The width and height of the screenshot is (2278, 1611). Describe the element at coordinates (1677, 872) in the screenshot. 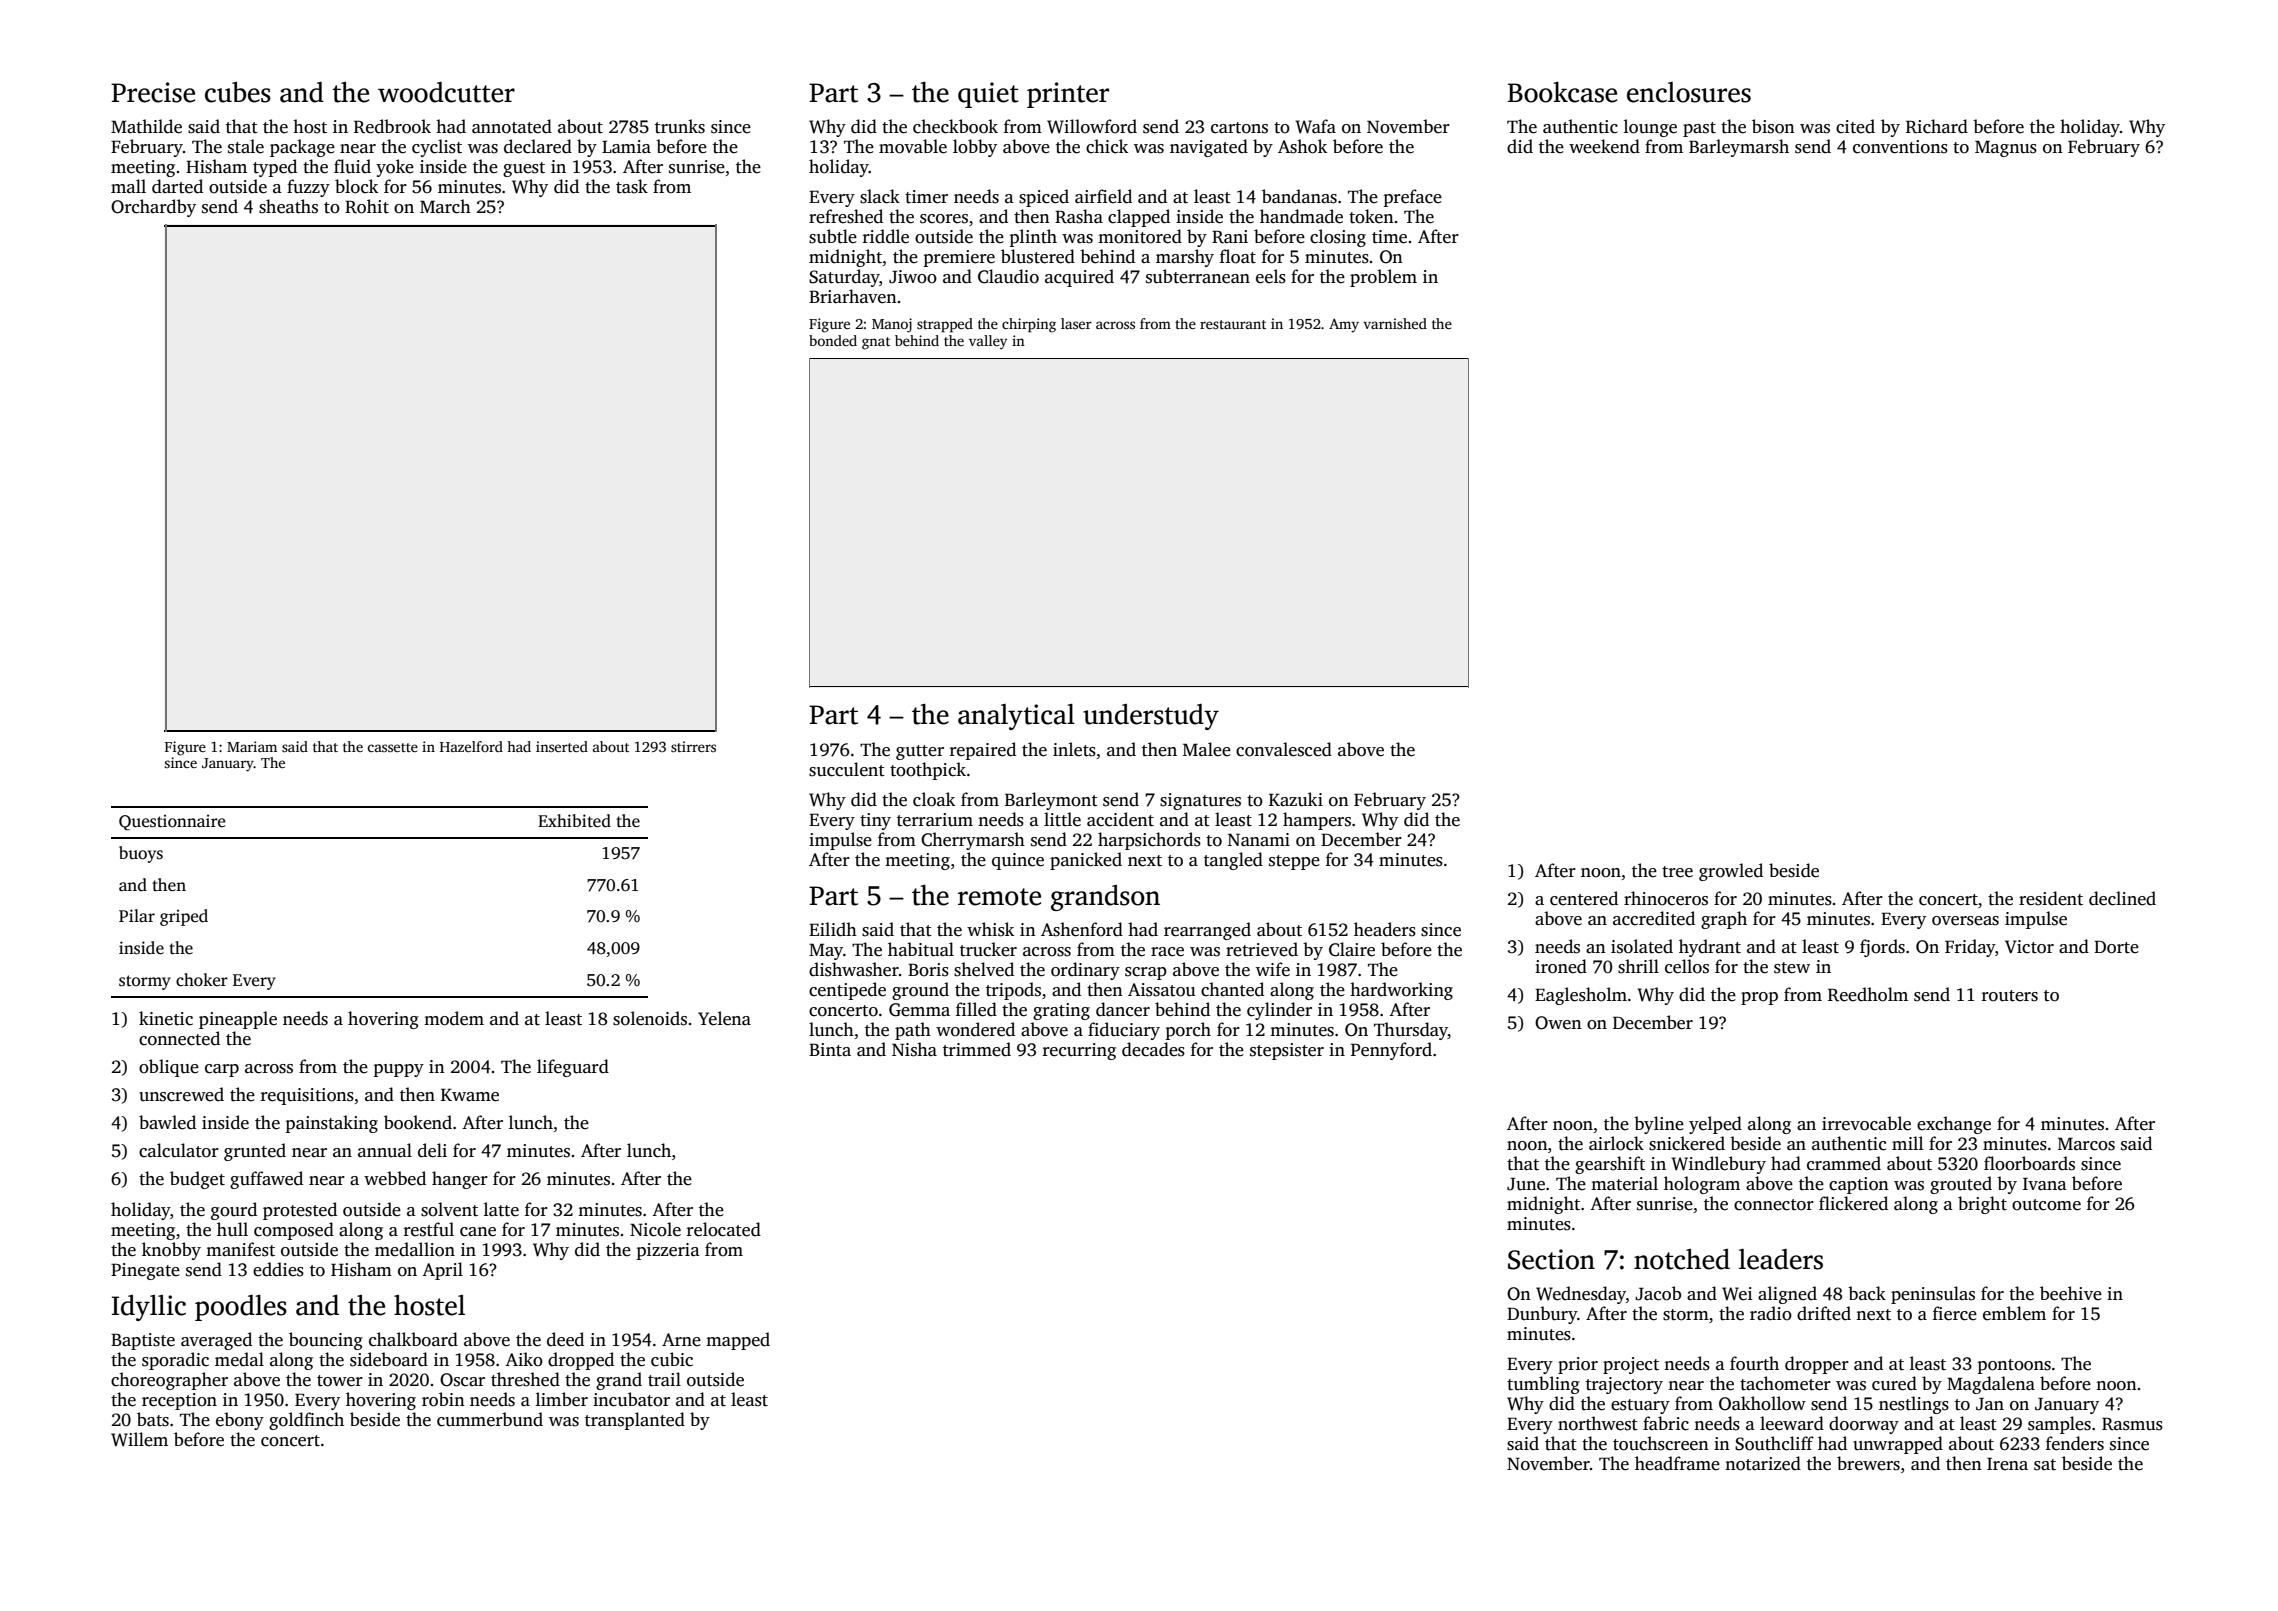

I see `tree` at that location.
